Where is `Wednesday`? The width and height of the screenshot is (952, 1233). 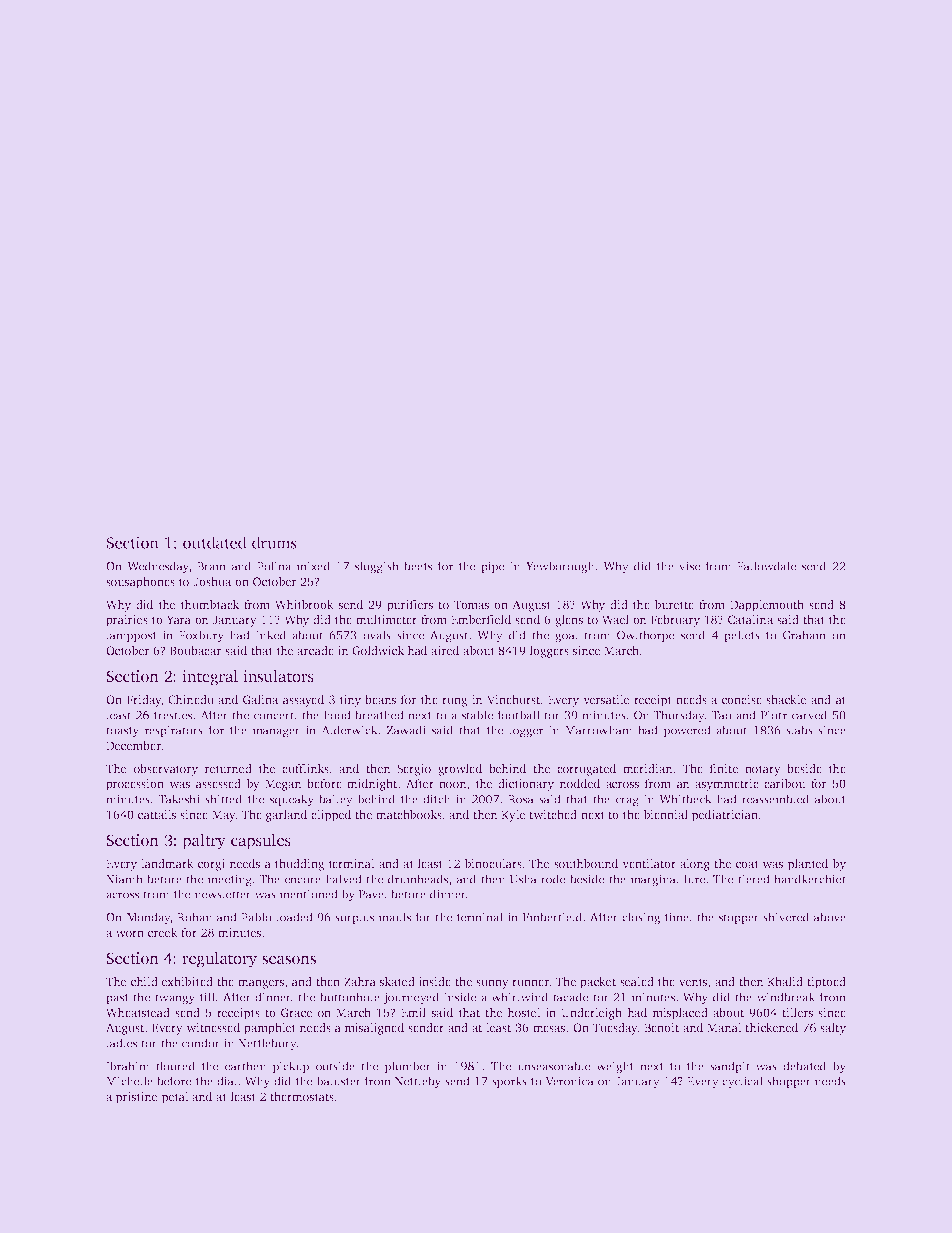 Wednesday is located at coordinates (158, 567).
